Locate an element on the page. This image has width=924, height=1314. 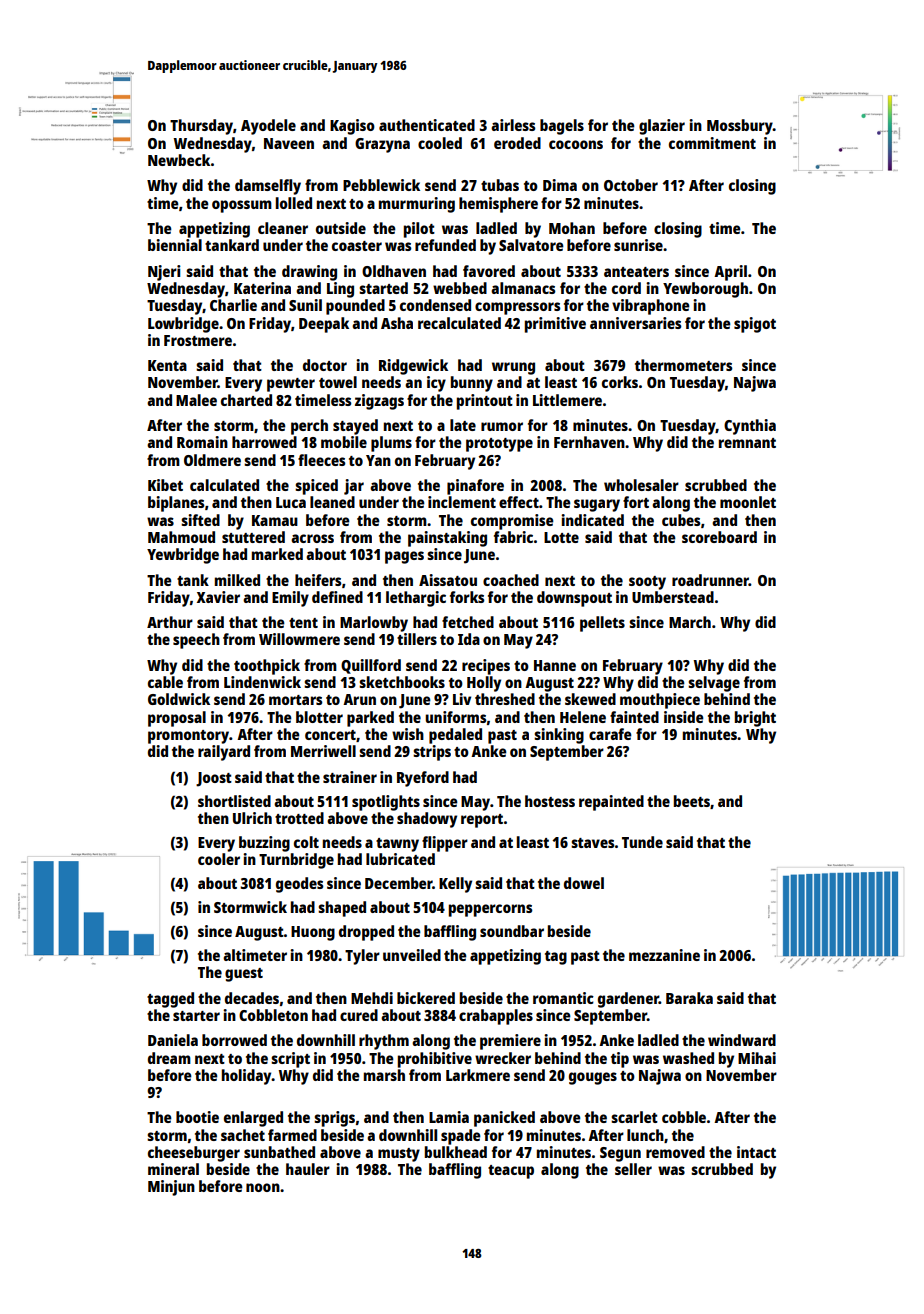
noon is located at coordinates (263, 1187).
